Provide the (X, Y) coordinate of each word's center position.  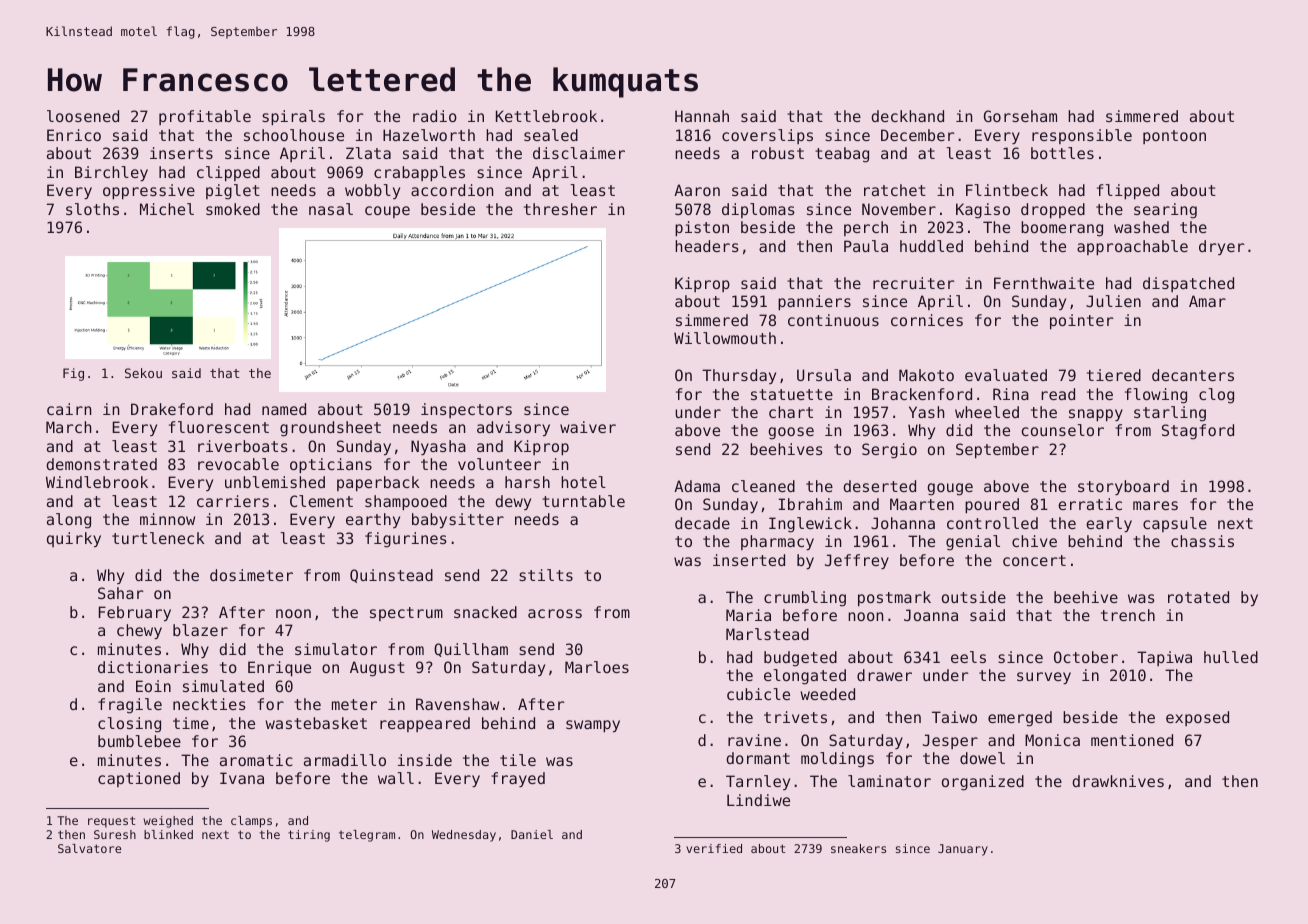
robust (778, 153)
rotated (1198, 597)
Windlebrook (97, 482)
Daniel (532, 834)
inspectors (466, 410)
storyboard (1123, 487)
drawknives (1118, 781)
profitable (205, 117)
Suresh (115, 834)
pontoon (1174, 137)
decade (702, 523)
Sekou (143, 373)
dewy (513, 502)
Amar (1207, 301)
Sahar (121, 593)
